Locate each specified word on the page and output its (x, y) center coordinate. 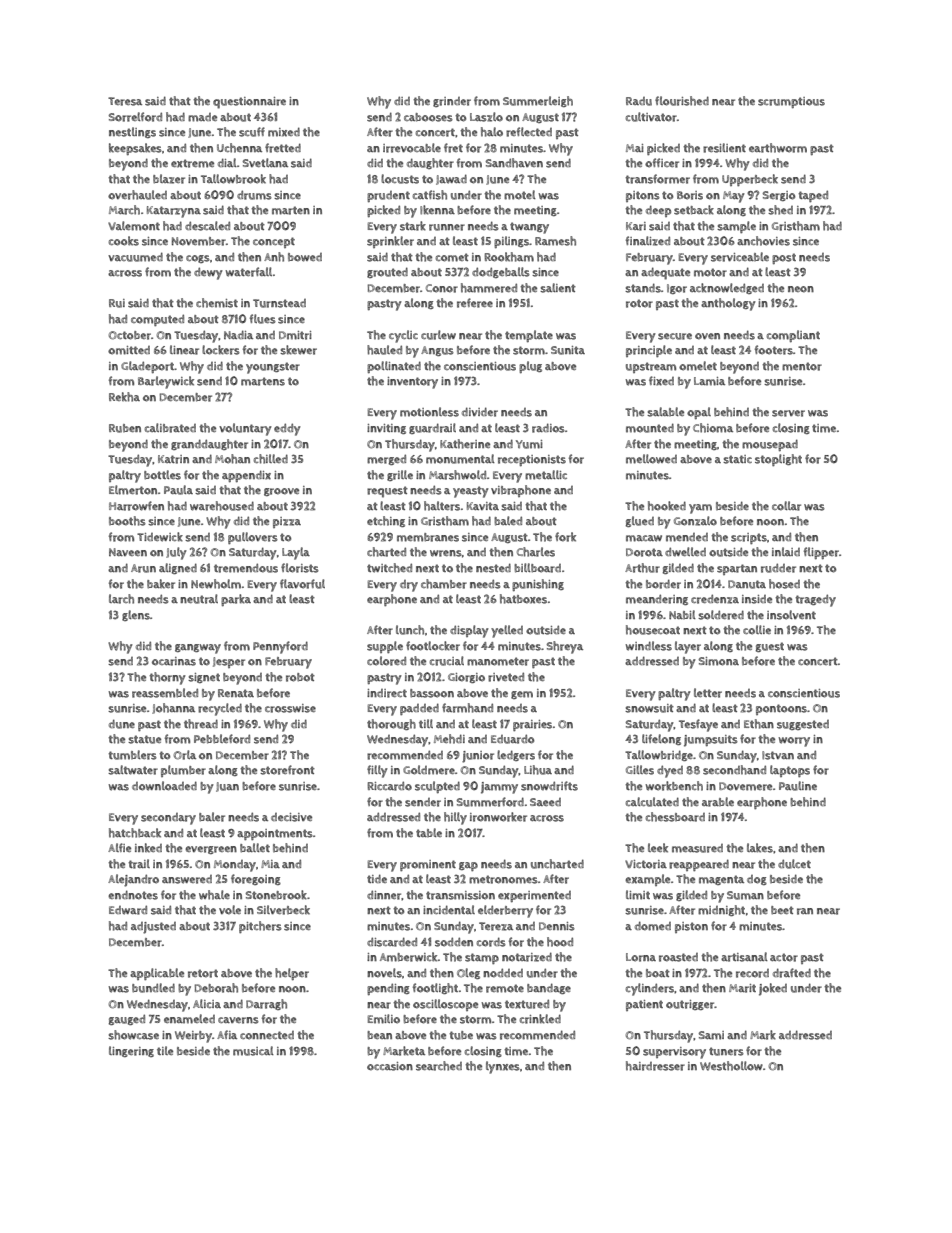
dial (227, 162)
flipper (821, 553)
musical (253, 1051)
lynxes (503, 1067)
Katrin (173, 459)
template (529, 336)
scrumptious (791, 102)
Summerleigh (538, 101)
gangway (198, 649)
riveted (506, 677)
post (784, 258)
